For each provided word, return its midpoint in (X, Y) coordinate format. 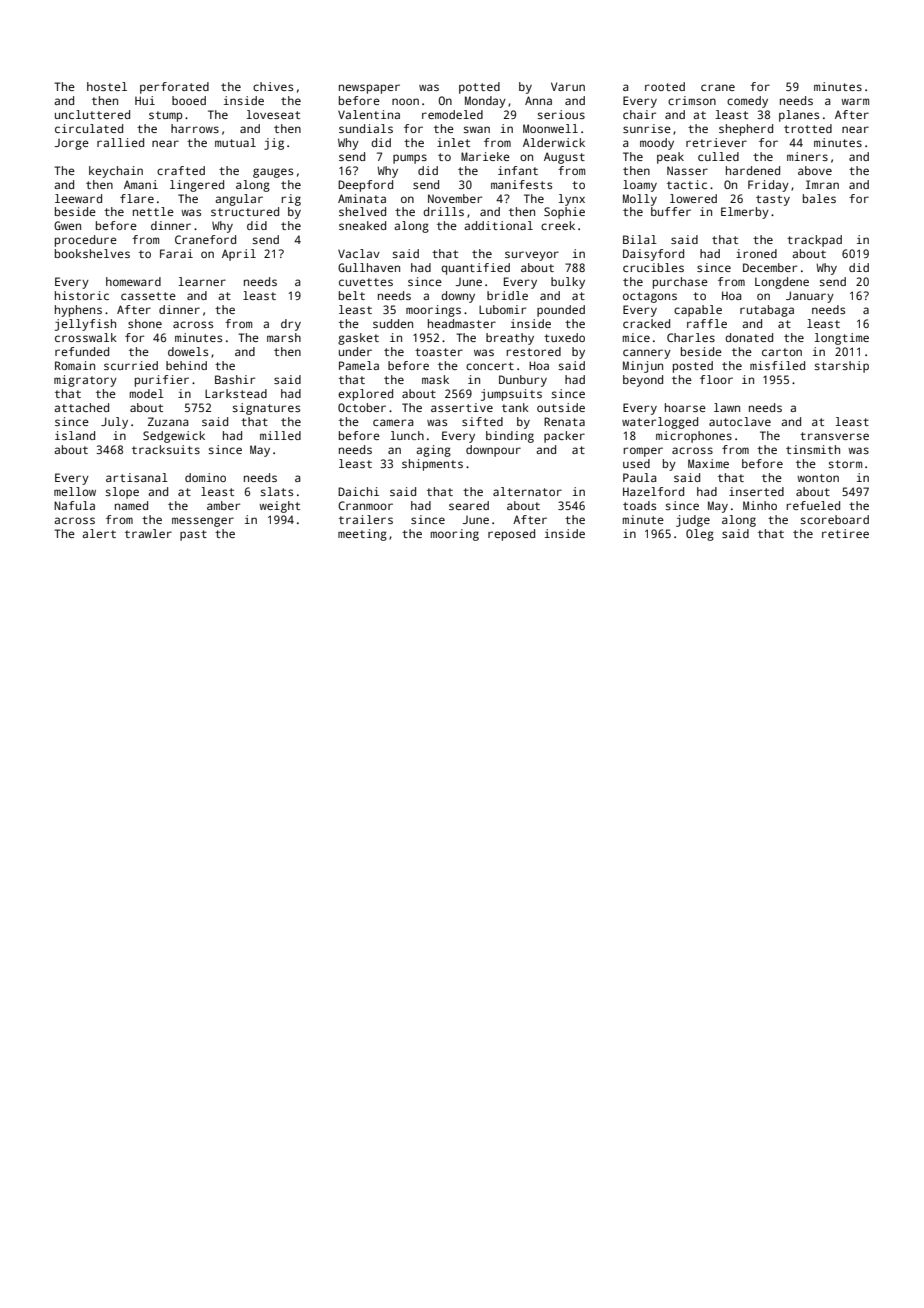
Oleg (700, 535)
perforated (174, 88)
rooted (665, 86)
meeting (362, 535)
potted (479, 88)
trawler (148, 533)
